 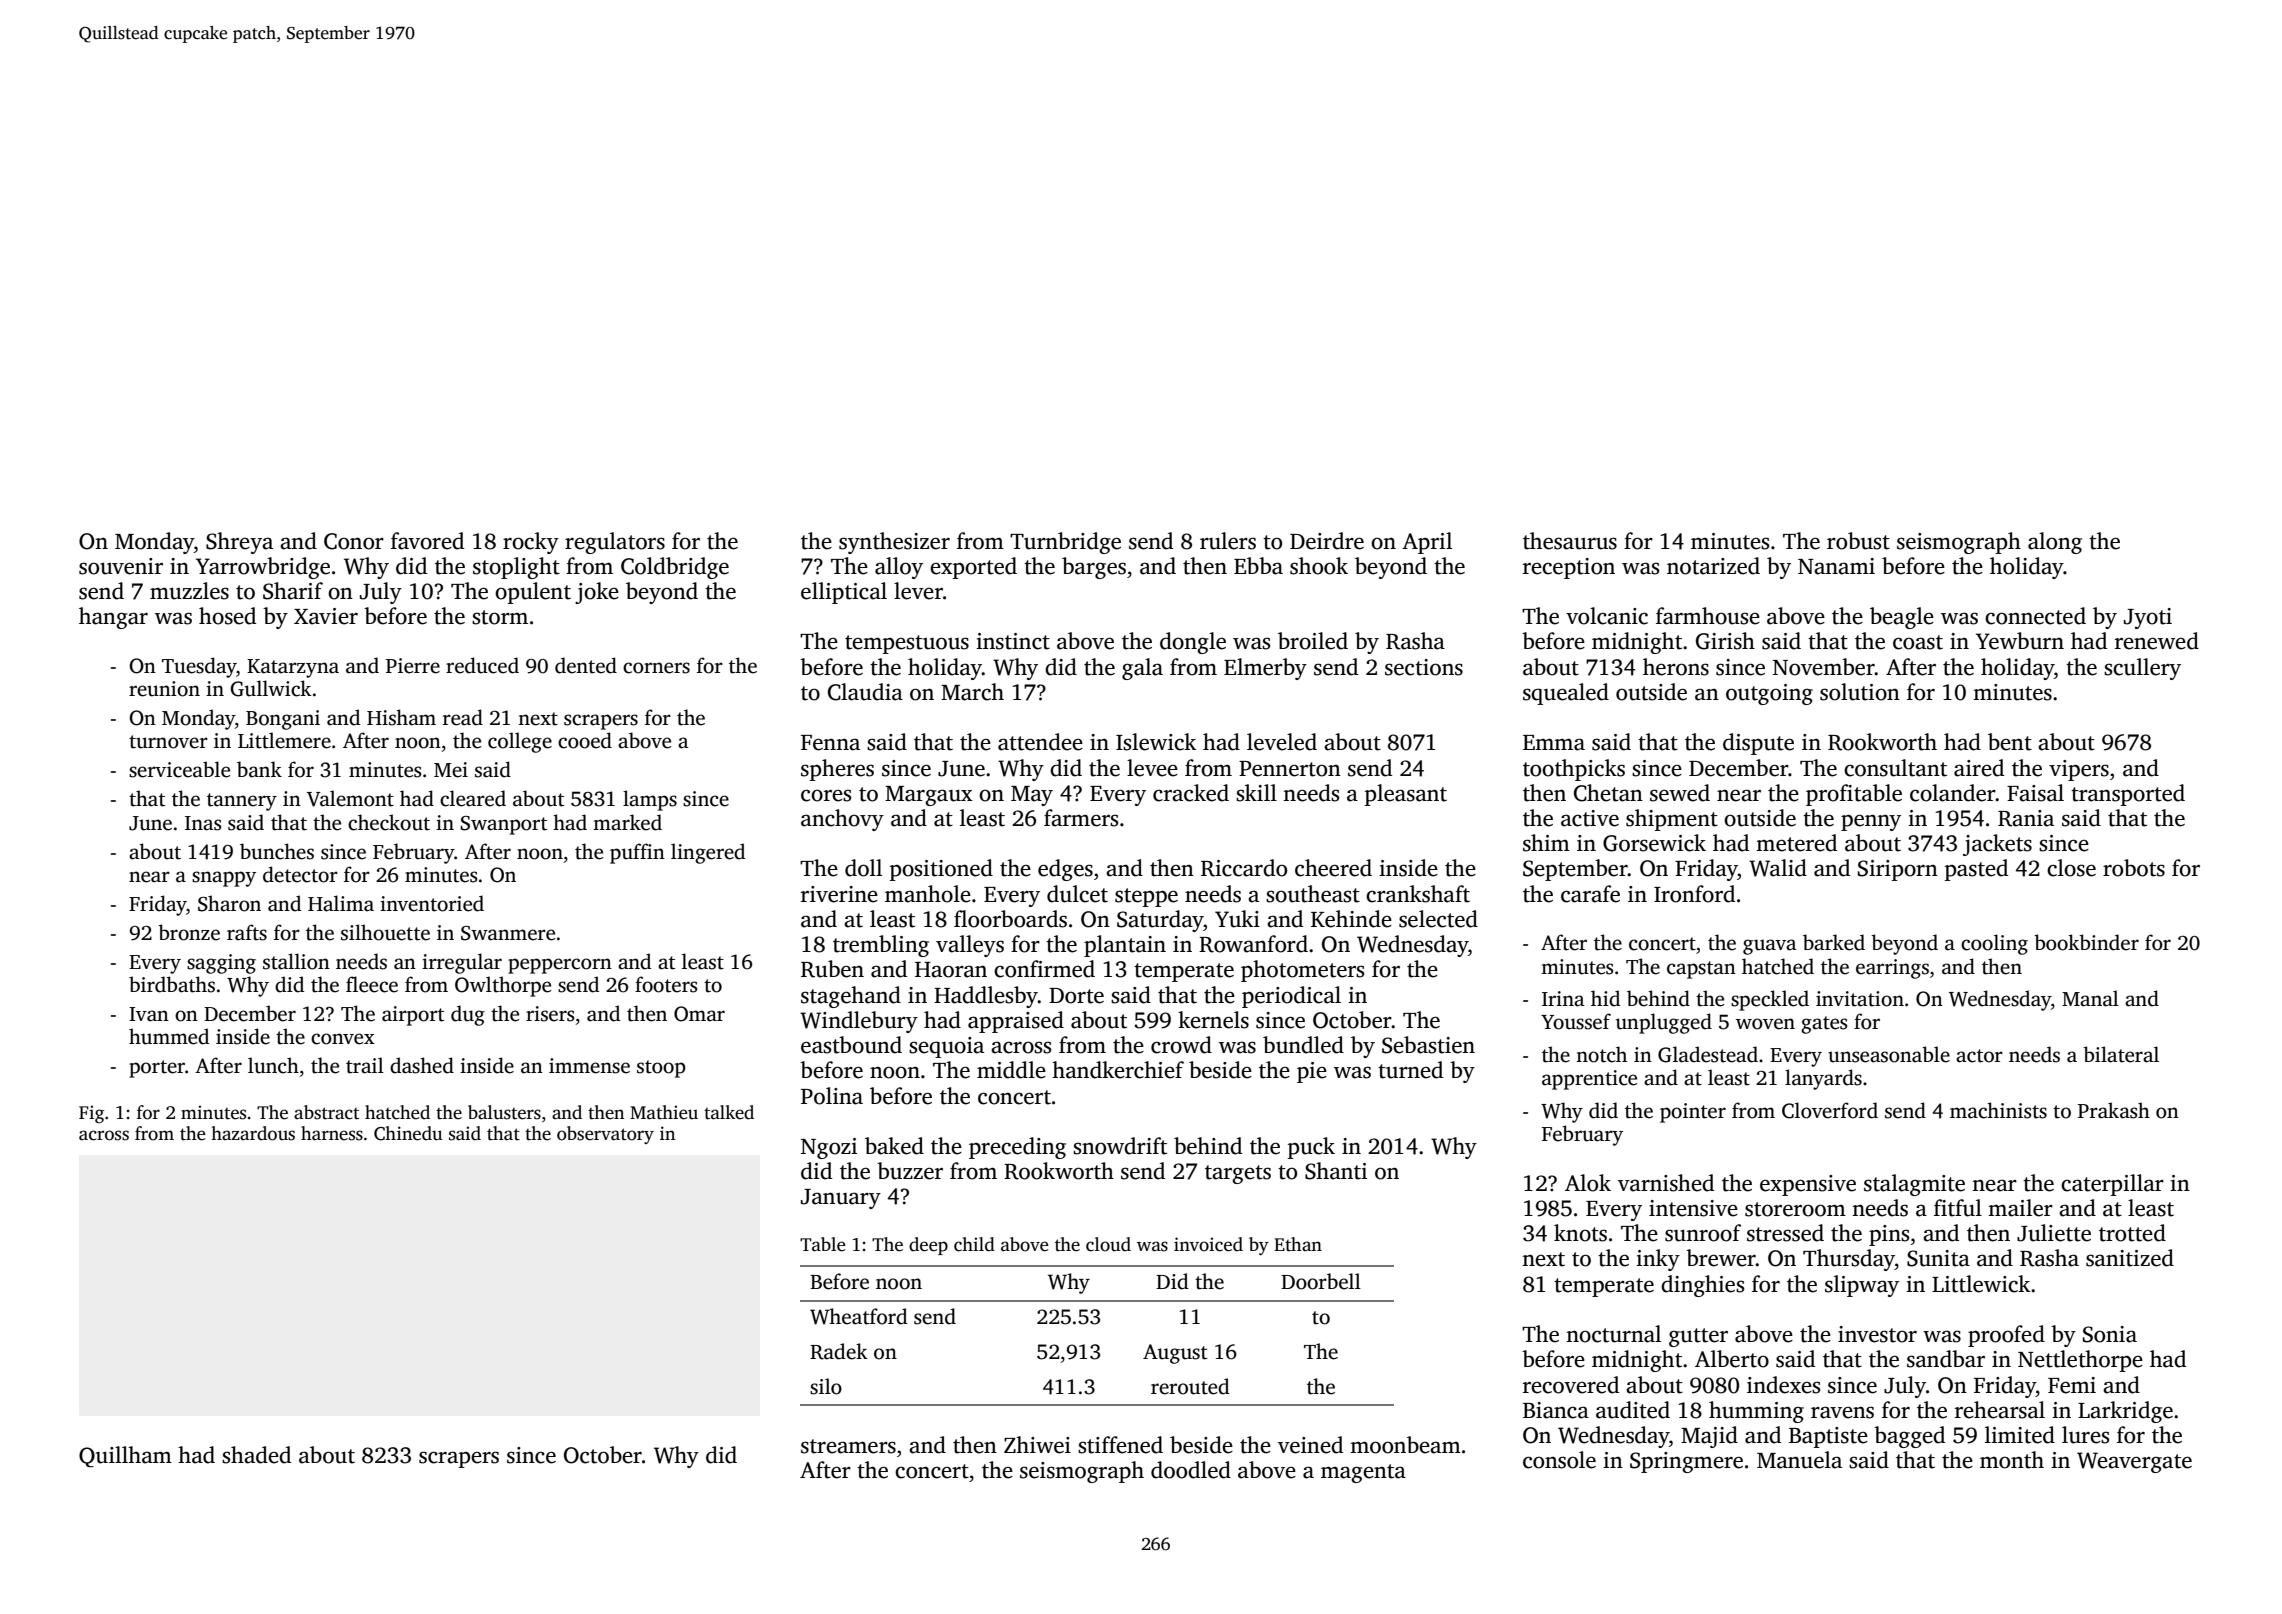 What do you see at coordinates (2114, 1110) in the screenshot?
I see `Prakash` at bounding box center [2114, 1110].
